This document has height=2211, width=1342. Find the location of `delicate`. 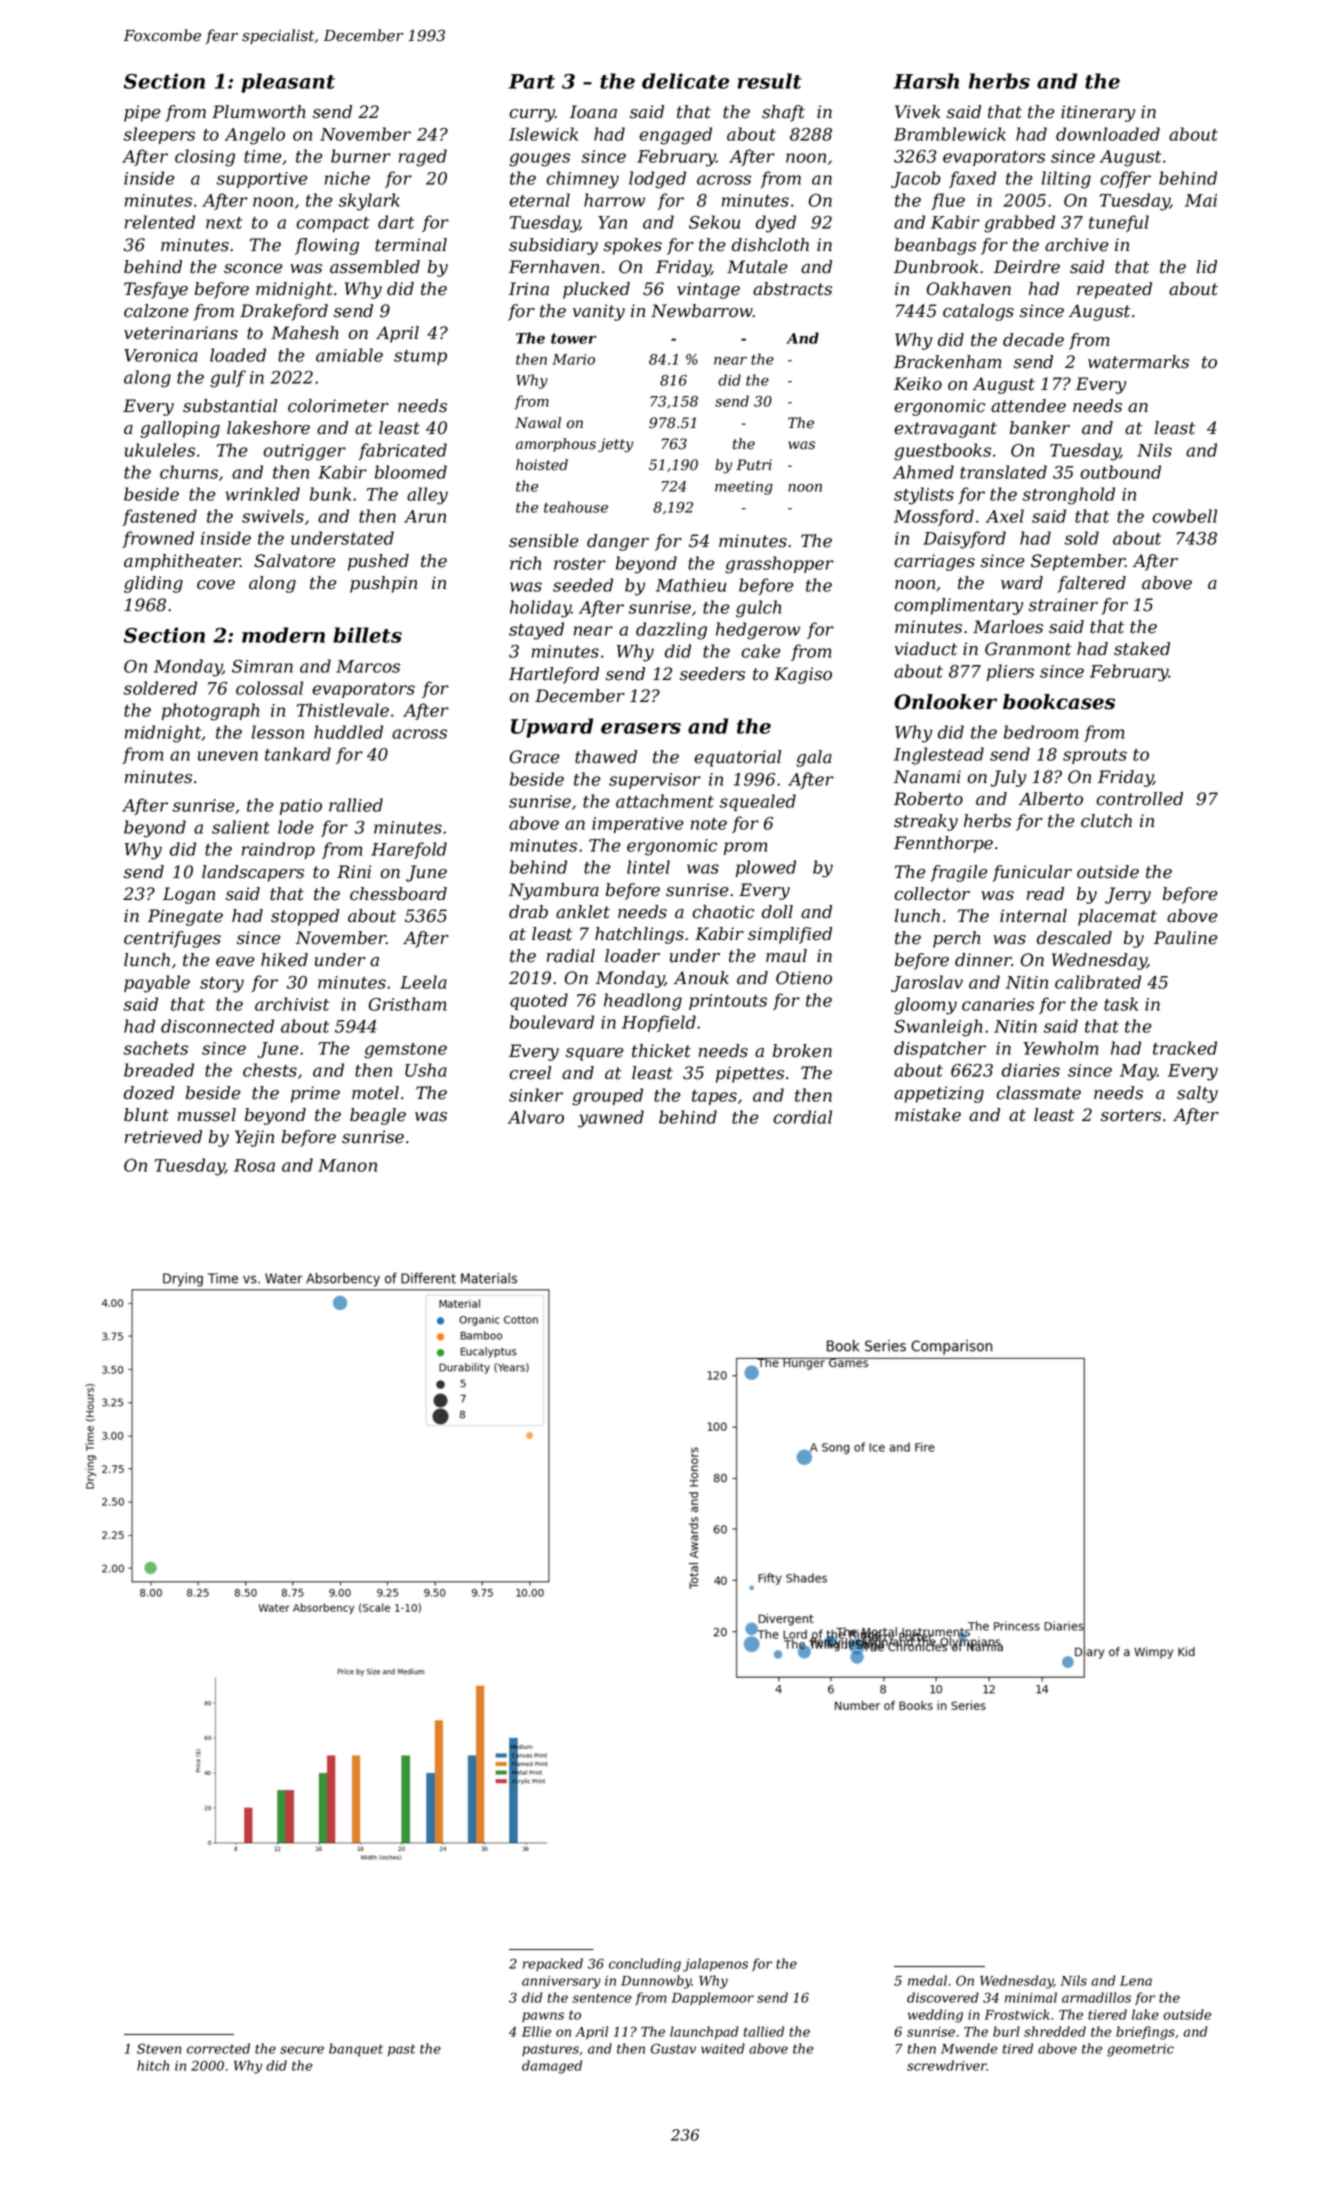

delicate is located at coordinates (685, 81).
